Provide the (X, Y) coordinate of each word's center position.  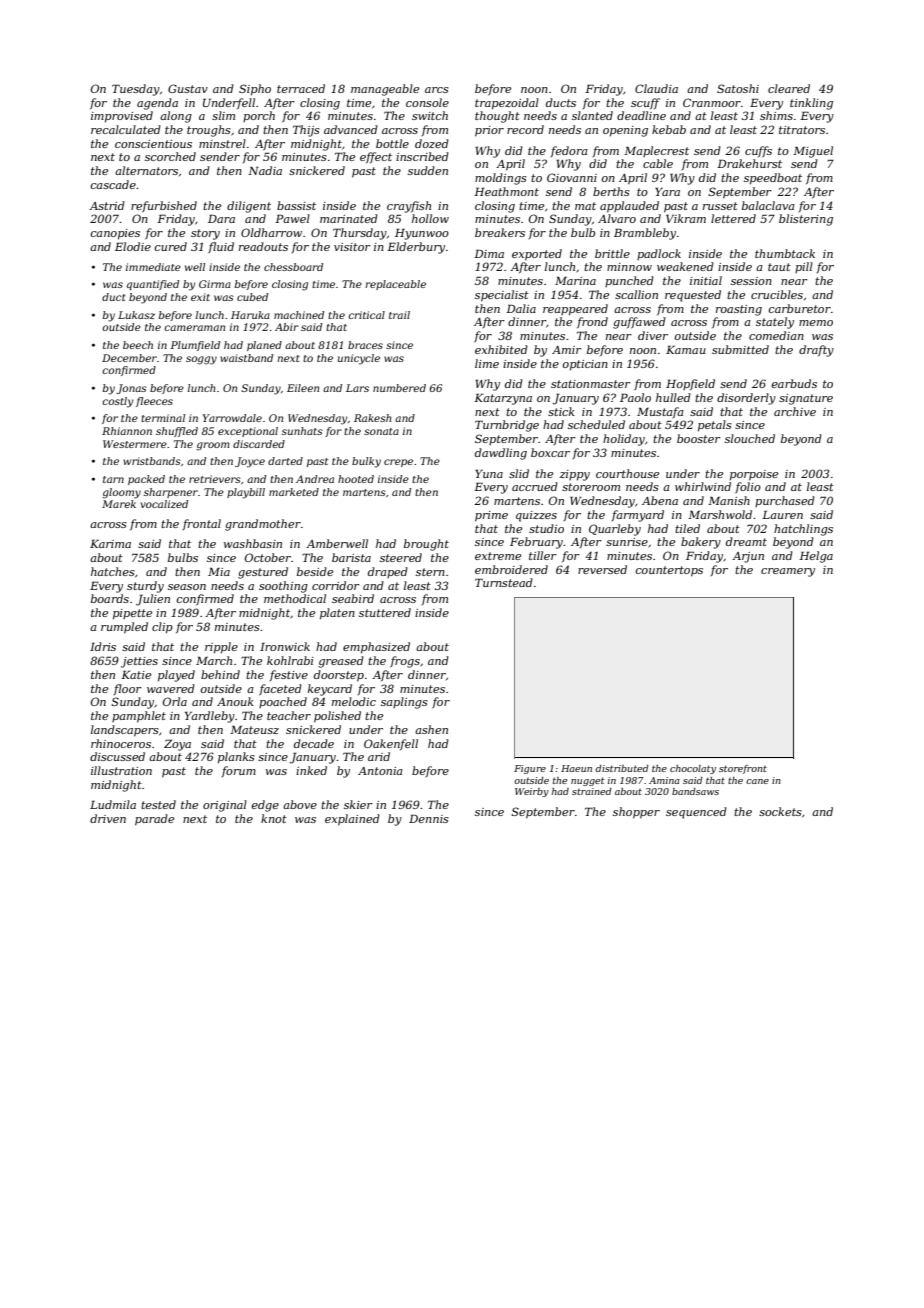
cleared (789, 88)
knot (274, 818)
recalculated (126, 129)
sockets (780, 811)
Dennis (429, 818)
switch (430, 115)
